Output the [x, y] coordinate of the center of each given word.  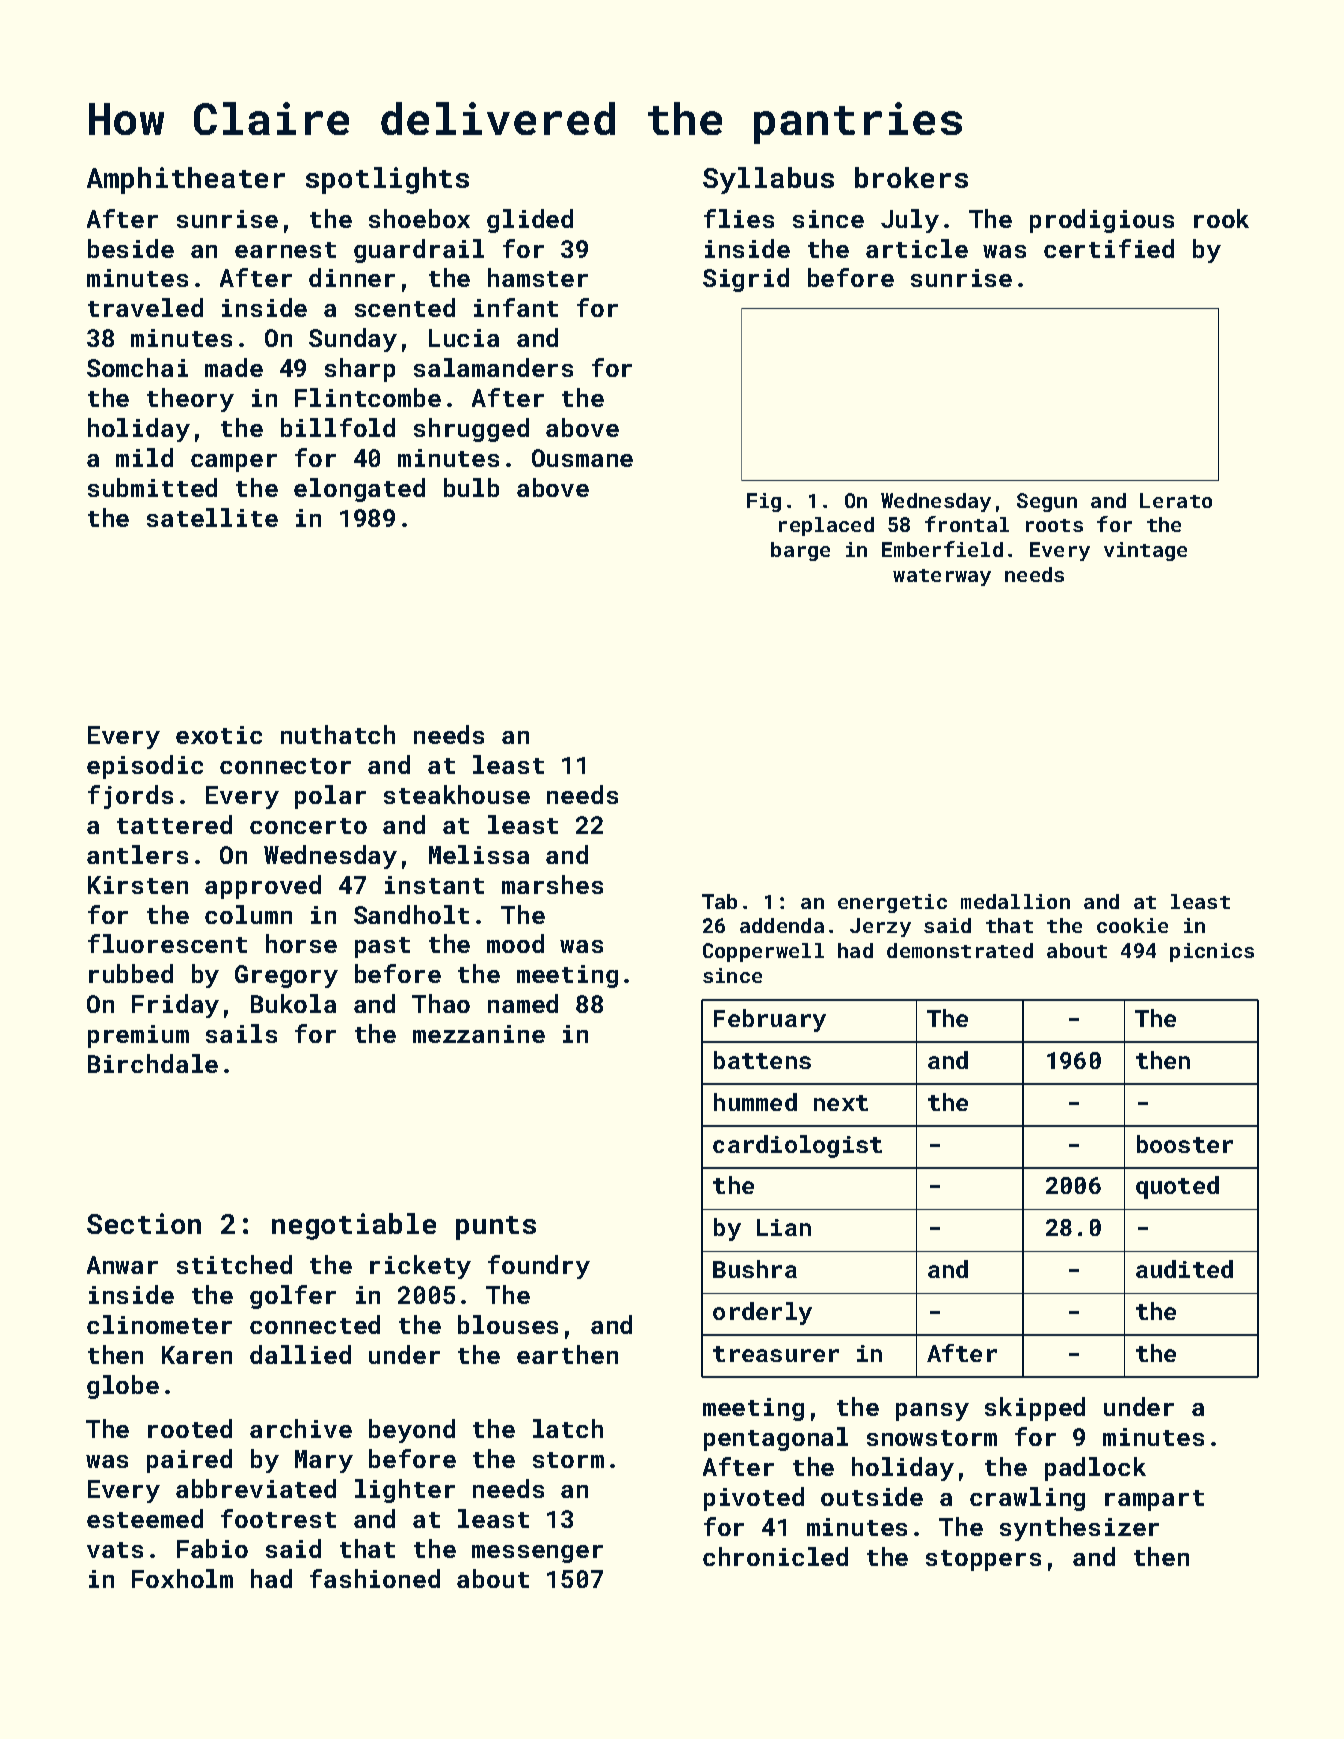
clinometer [159, 1324]
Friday [175, 1006]
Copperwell [763, 952]
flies [739, 218]
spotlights [387, 180]
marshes [552, 884]
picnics [1212, 952]
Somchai [137, 367]
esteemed [145, 1518]
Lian [784, 1227]
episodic [145, 767]
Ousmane [582, 458]
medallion [1015, 901]
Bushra [755, 1269]
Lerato [1176, 500]
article [917, 248]
